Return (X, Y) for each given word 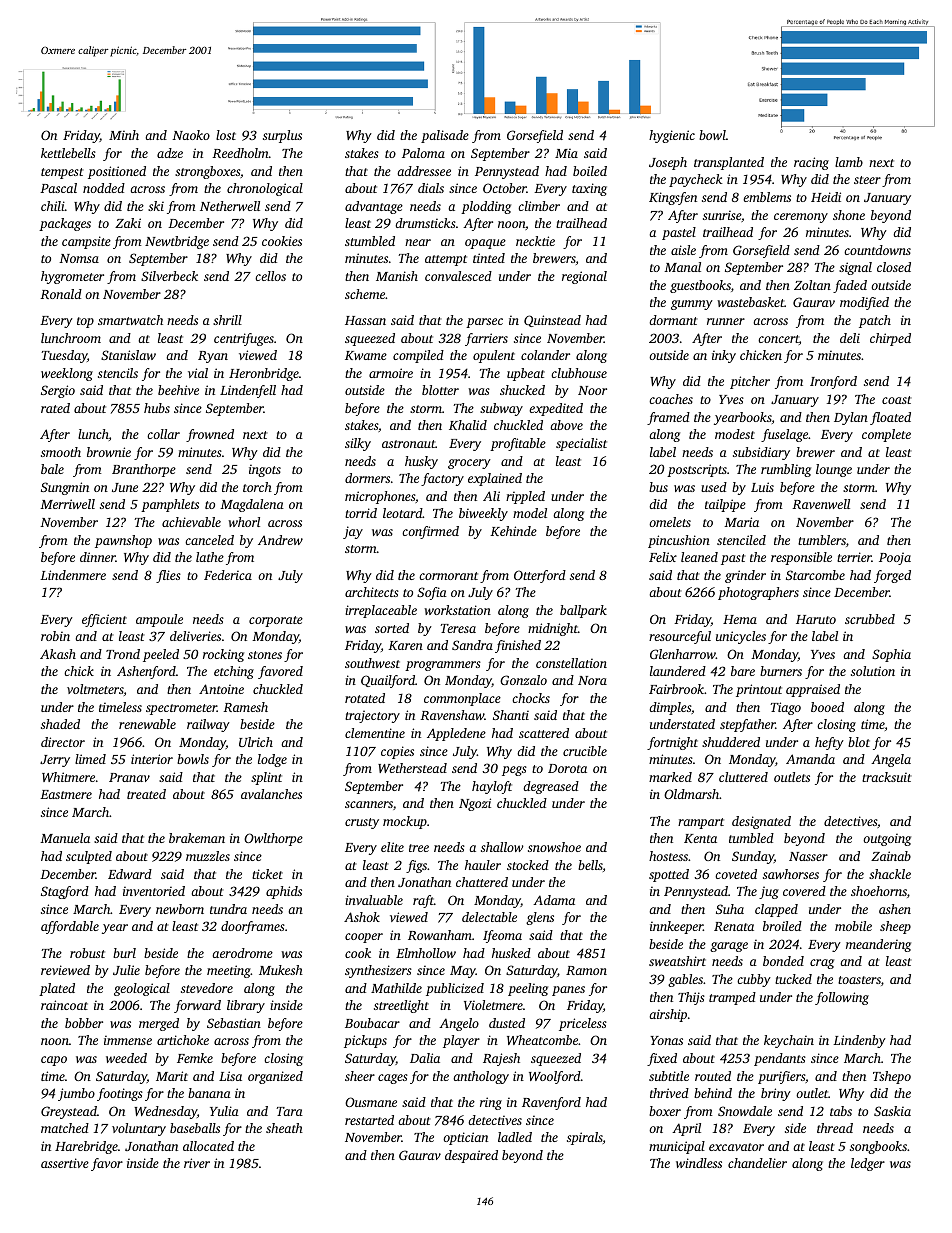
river (197, 1163)
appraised (813, 690)
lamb (849, 162)
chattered (482, 882)
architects (372, 592)
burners (781, 671)
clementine (375, 733)
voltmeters (95, 689)
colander (545, 355)
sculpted (89, 857)
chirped (890, 339)
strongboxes (207, 172)
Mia (566, 153)
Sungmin (65, 488)
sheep (895, 927)
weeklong (67, 374)
